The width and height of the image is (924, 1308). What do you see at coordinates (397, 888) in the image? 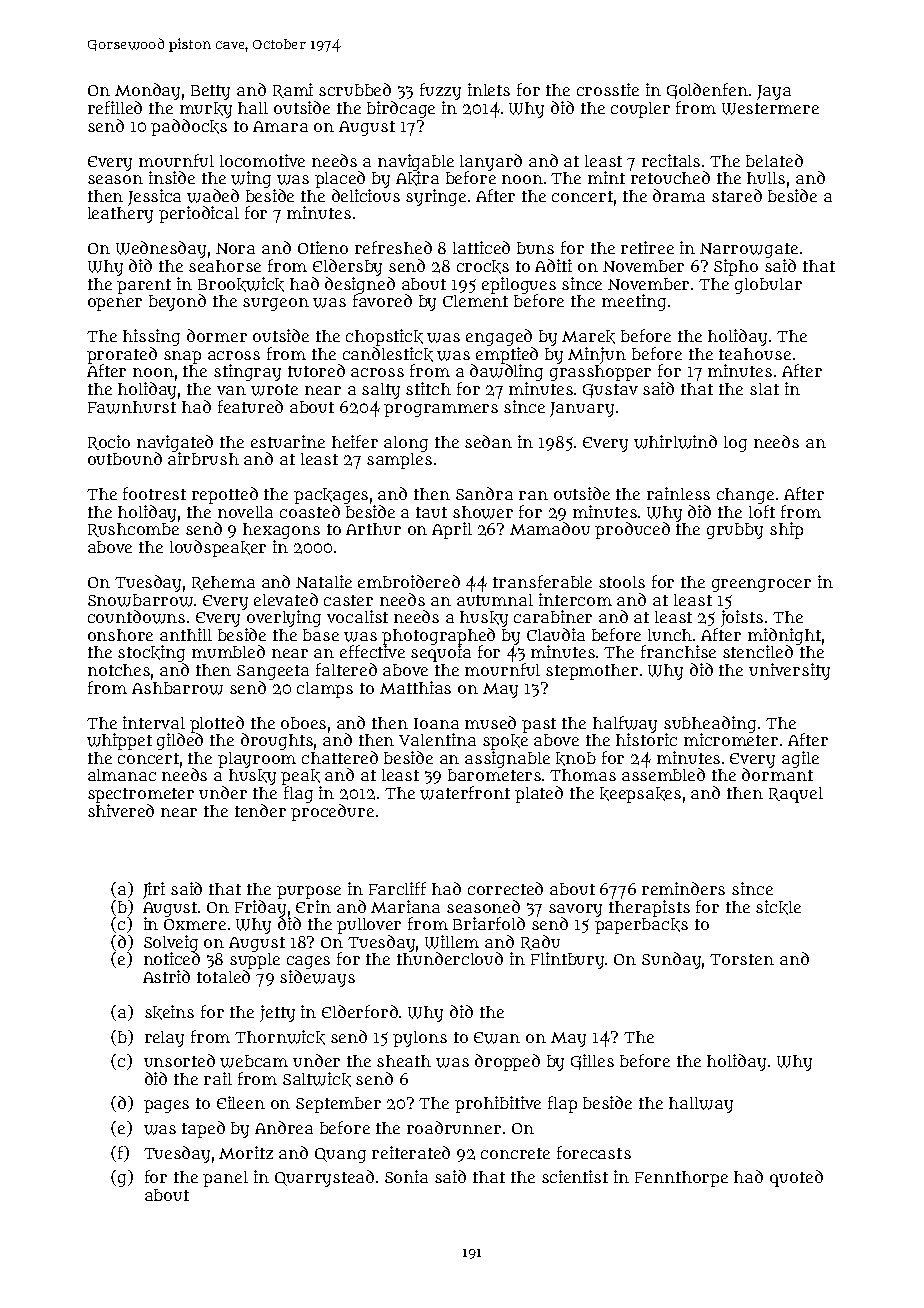
I see `Farcliff` at bounding box center [397, 888].
